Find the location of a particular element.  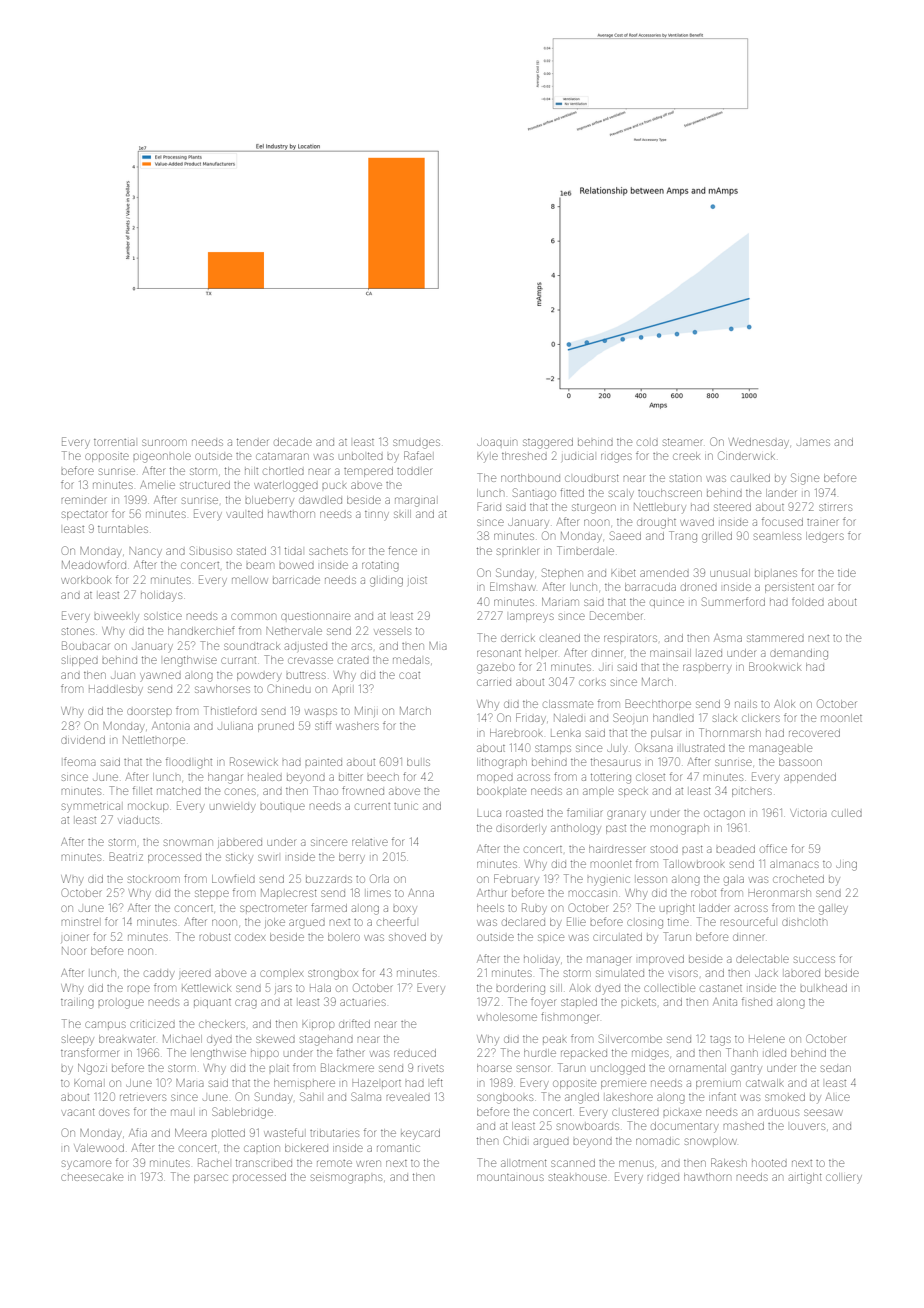

seesaw is located at coordinates (823, 1112).
